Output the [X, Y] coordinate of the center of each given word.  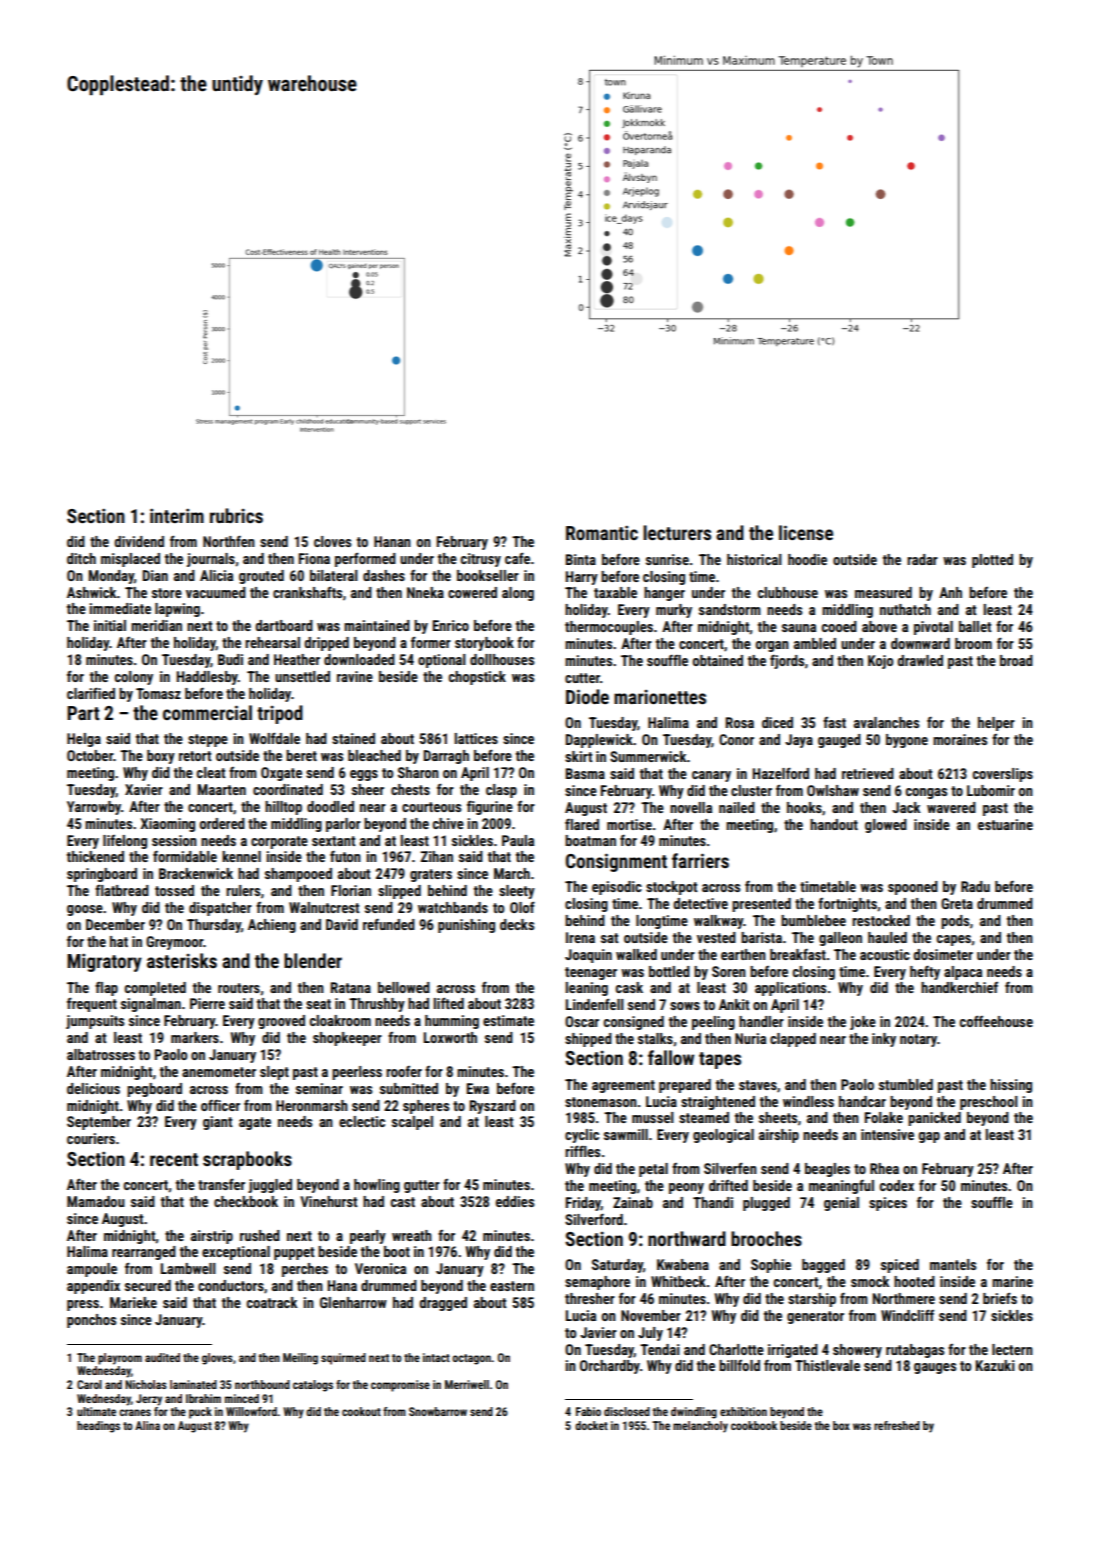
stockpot [672, 888]
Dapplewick [599, 741]
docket [591, 1425]
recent [174, 1159]
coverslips [1003, 775]
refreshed [897, 1425]
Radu [975, 886]
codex [897, 1185]
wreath [412, 1235]
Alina [147, 1425]
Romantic [602, 532]
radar [922, 559]
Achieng [272, 926]
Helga [84, 740]
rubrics [236, 515]
